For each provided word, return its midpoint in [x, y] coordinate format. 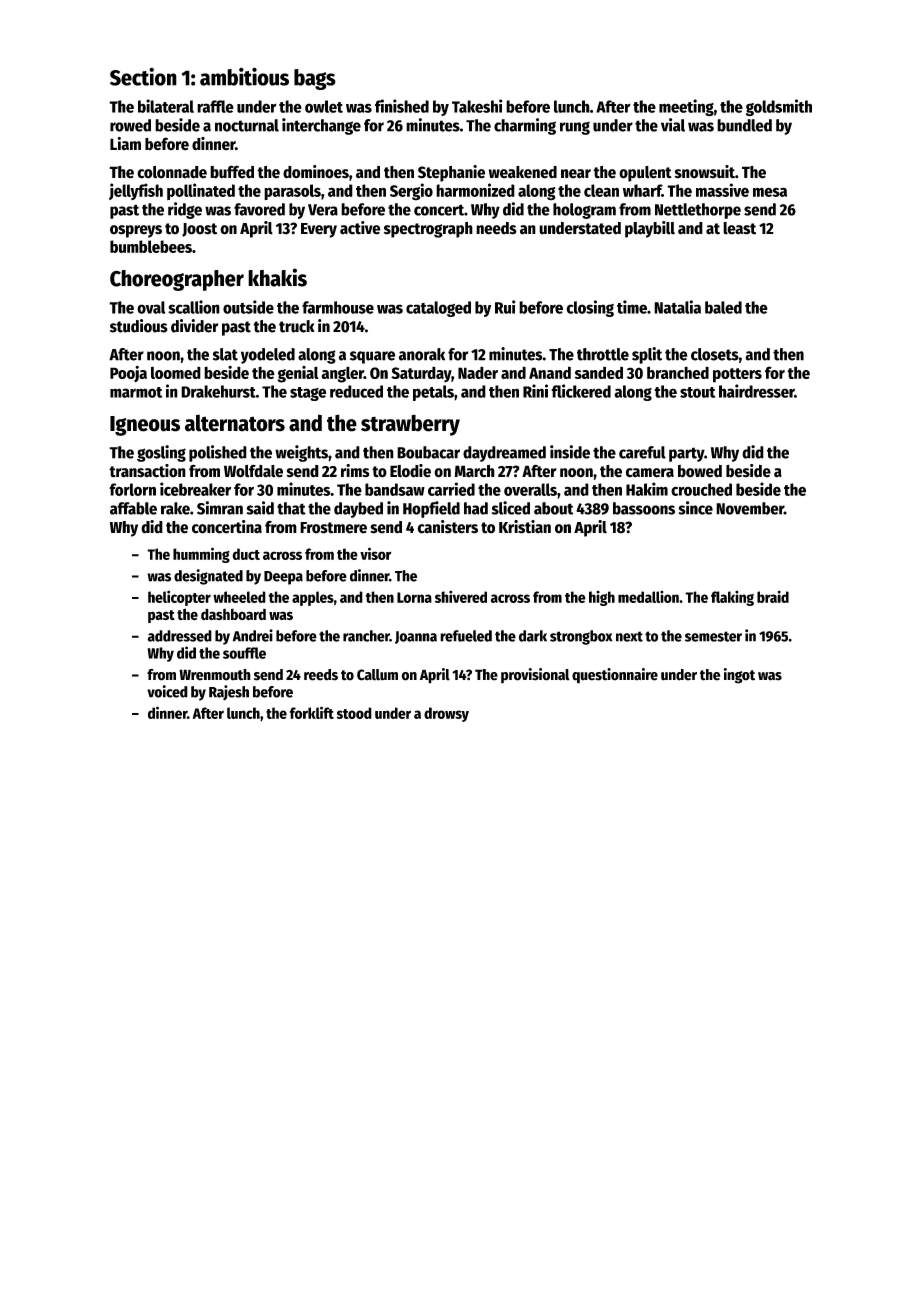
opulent [645, 174]
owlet [324, 106]
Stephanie [451, 173]
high [602, 598]
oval [151, 307]
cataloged [438, 309]
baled [723, 307]
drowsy [446, 714]
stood [354, 713]
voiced [167, 691]
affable [133, 508]
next [629, 636]
